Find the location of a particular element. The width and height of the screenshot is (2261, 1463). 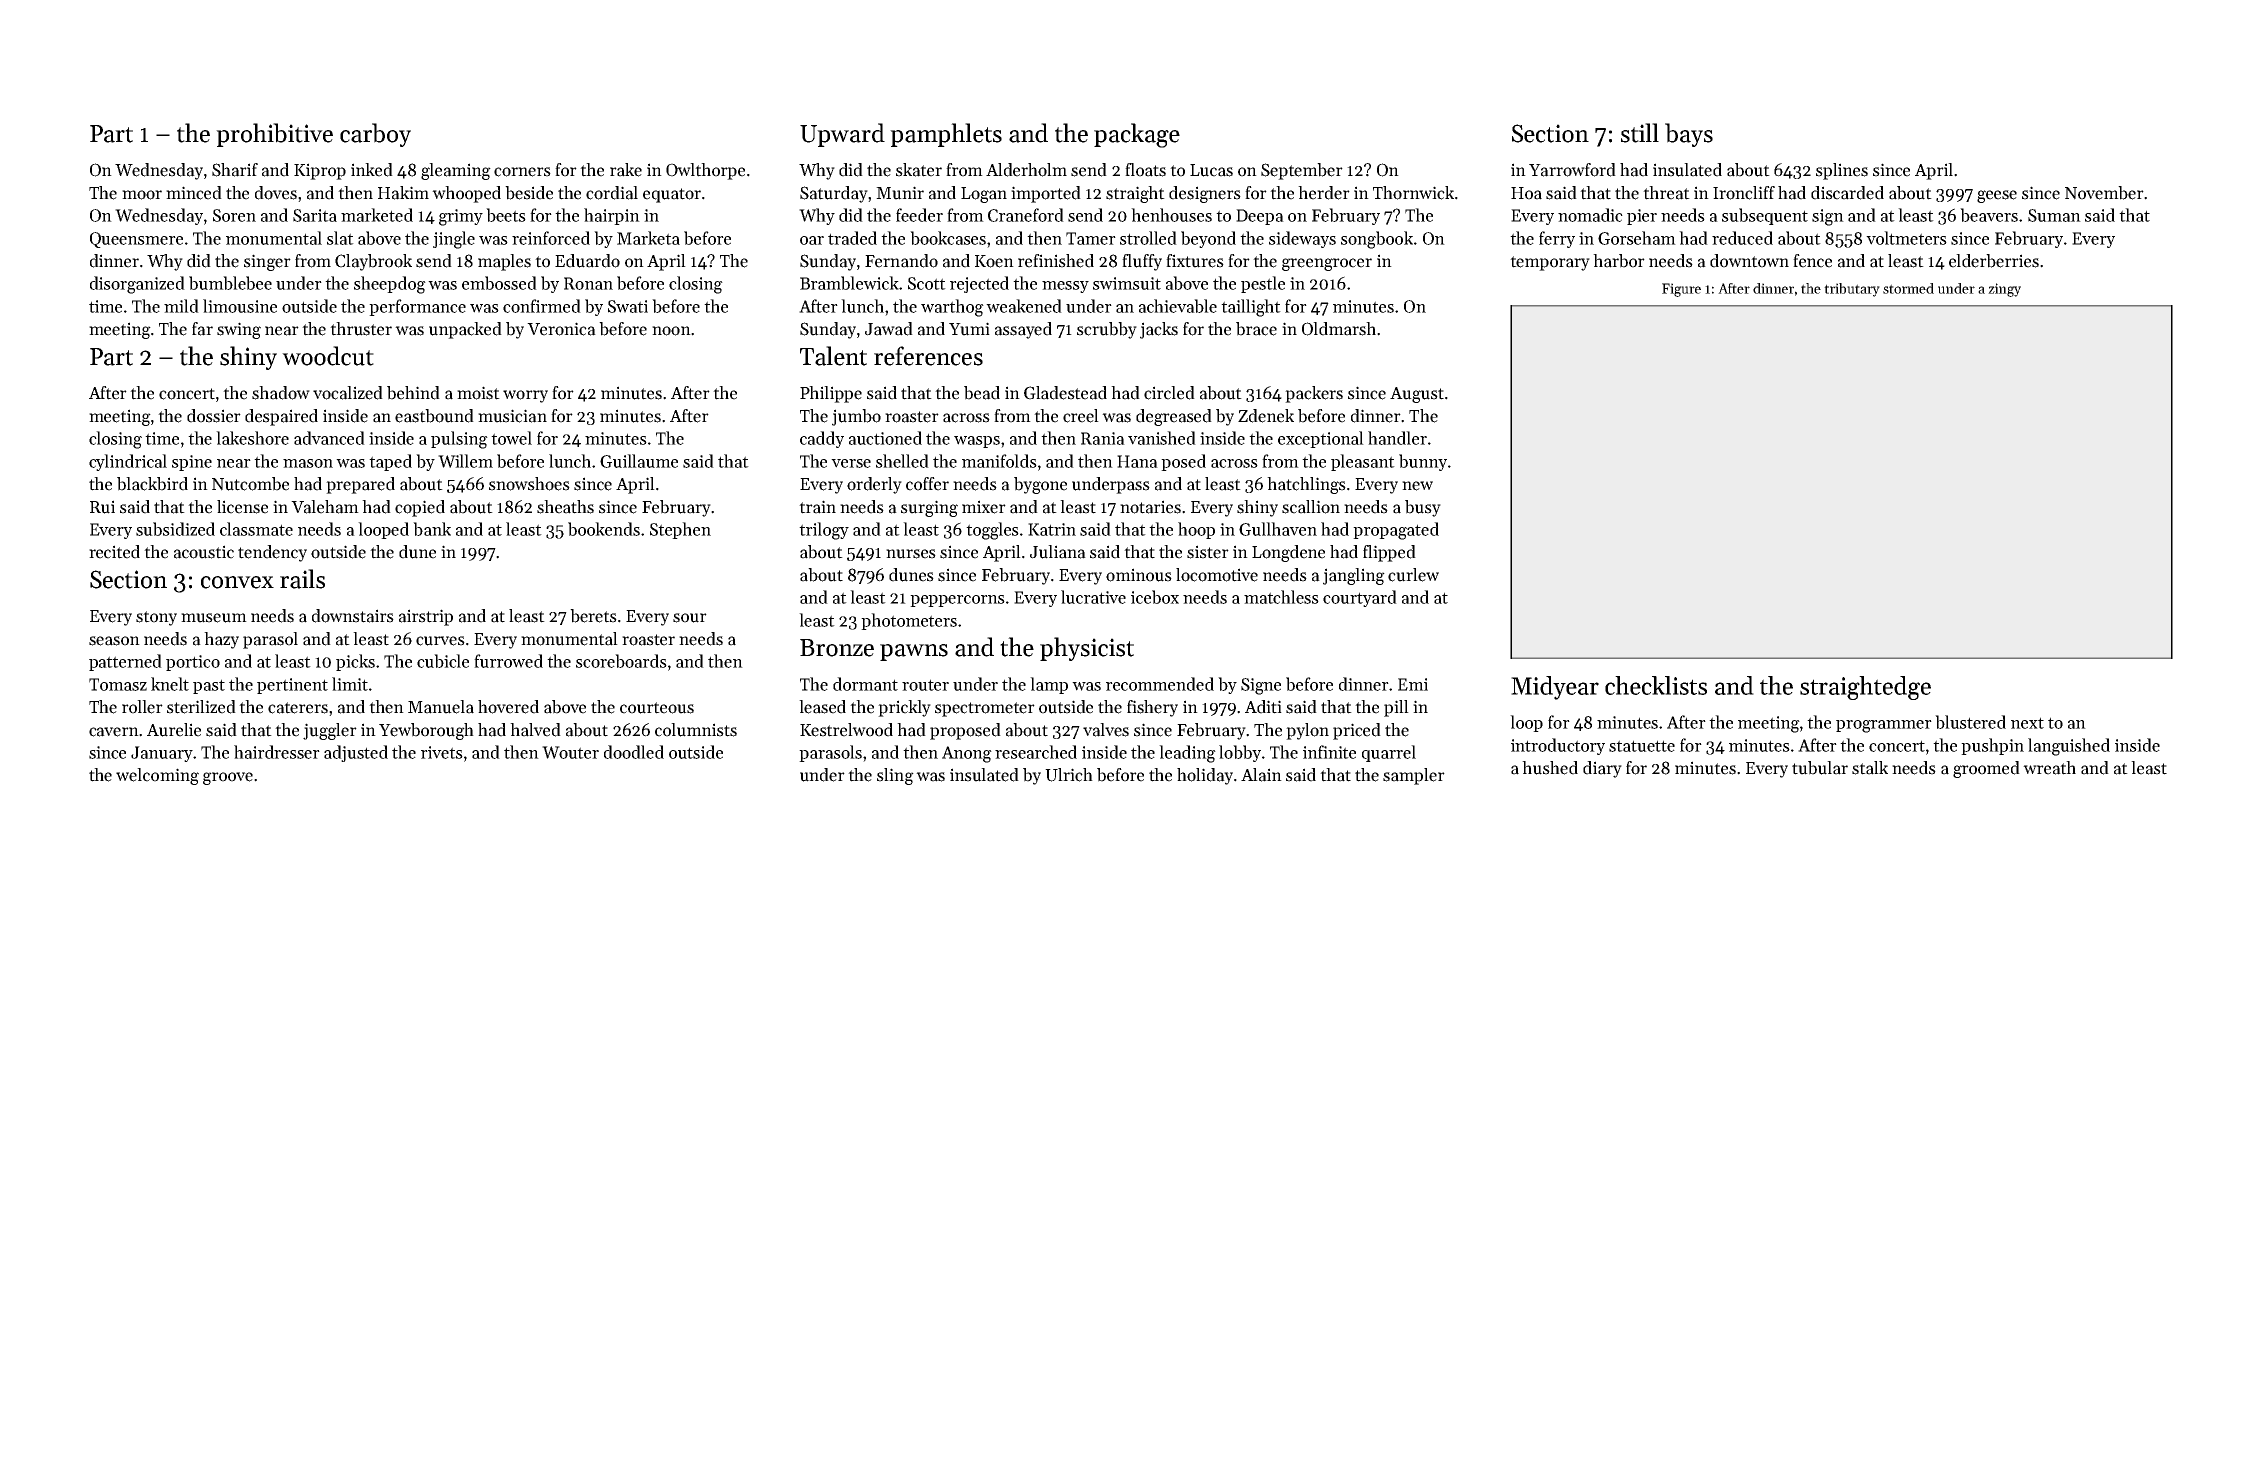

rivets is located at coordinates (442, 752).
